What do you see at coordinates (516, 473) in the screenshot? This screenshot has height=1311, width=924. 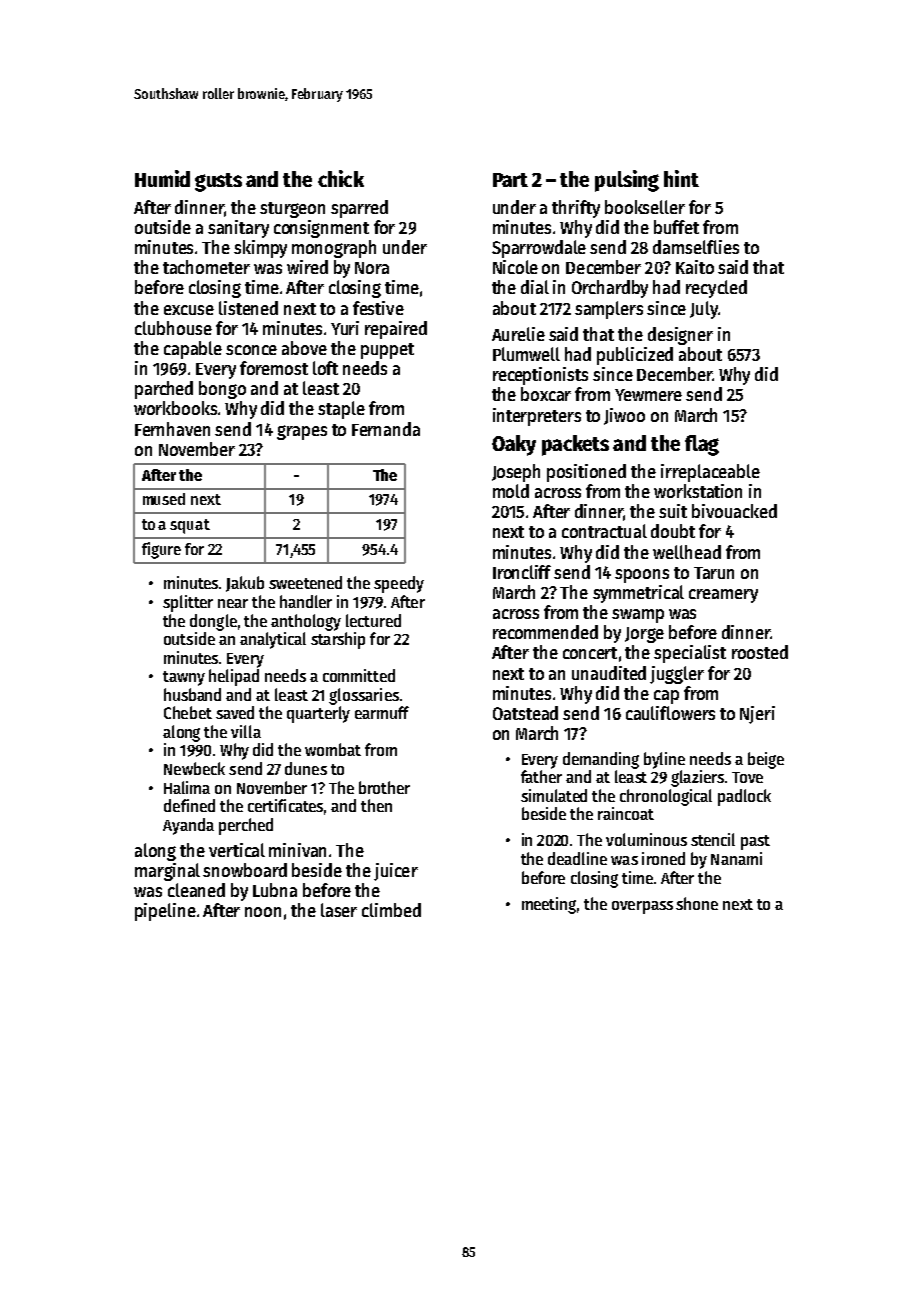 I see `Joseph` at bounding box center [516, 473].
